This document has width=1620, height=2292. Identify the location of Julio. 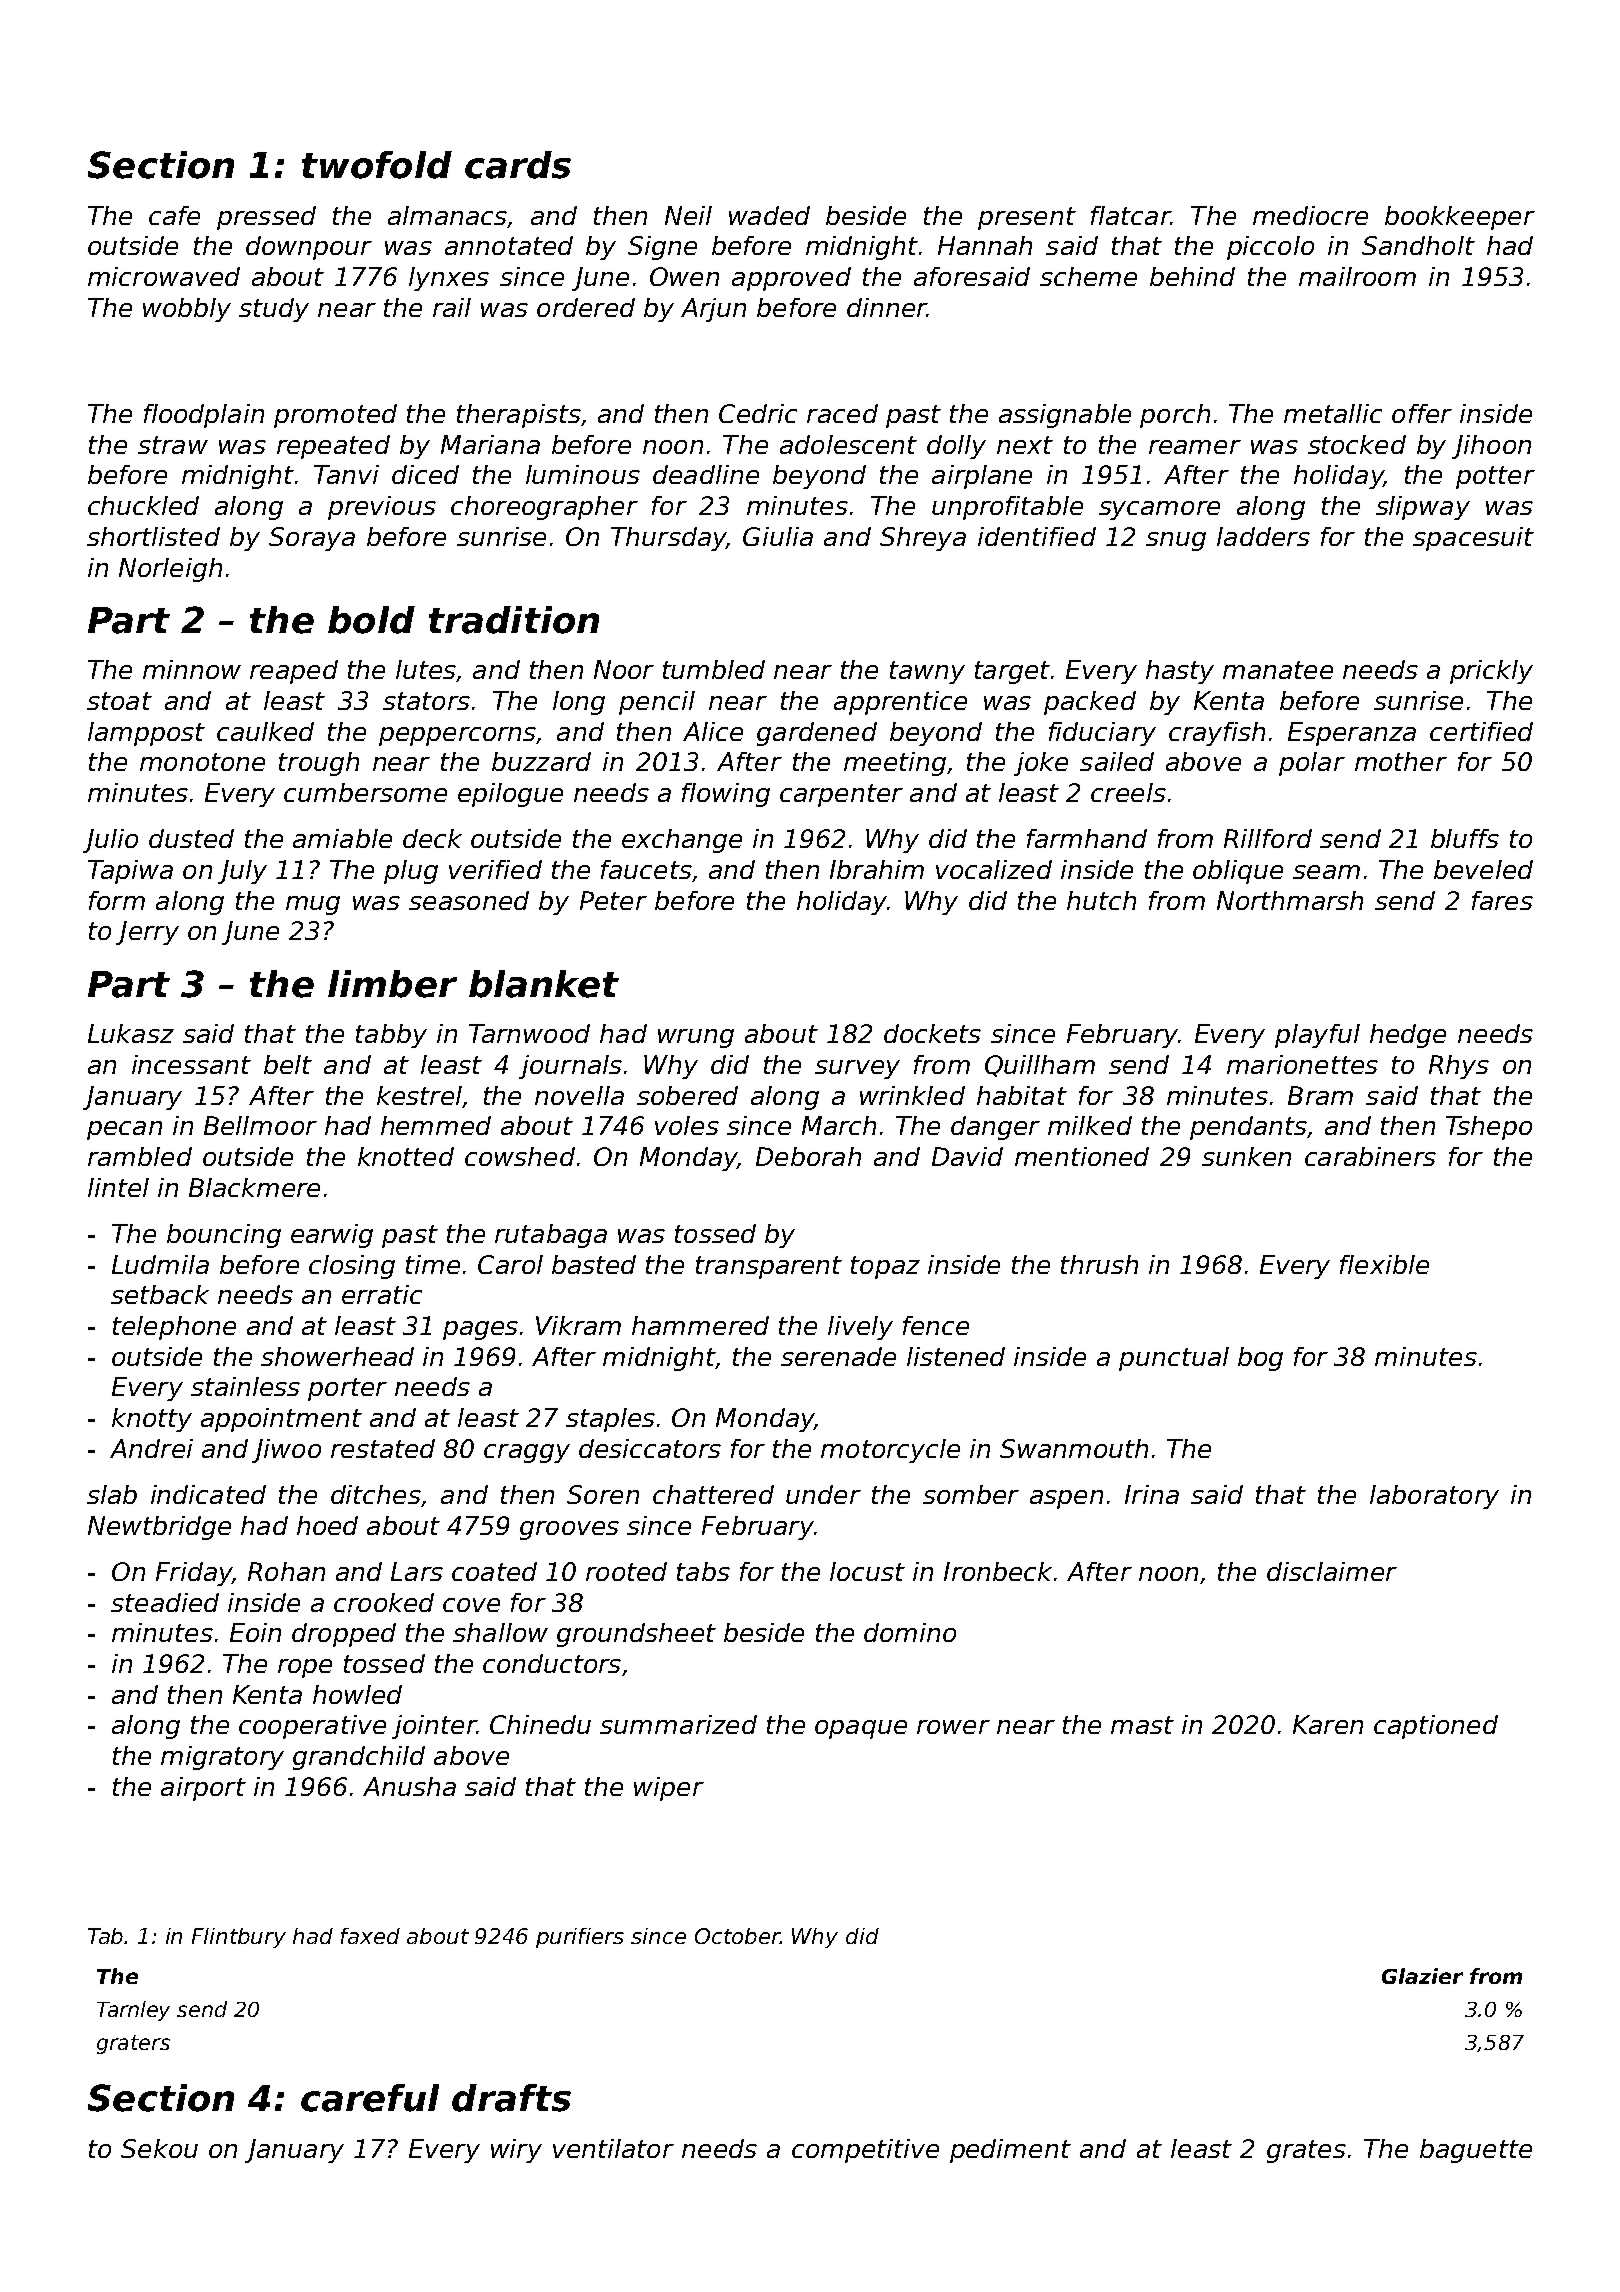
(110, 841).
